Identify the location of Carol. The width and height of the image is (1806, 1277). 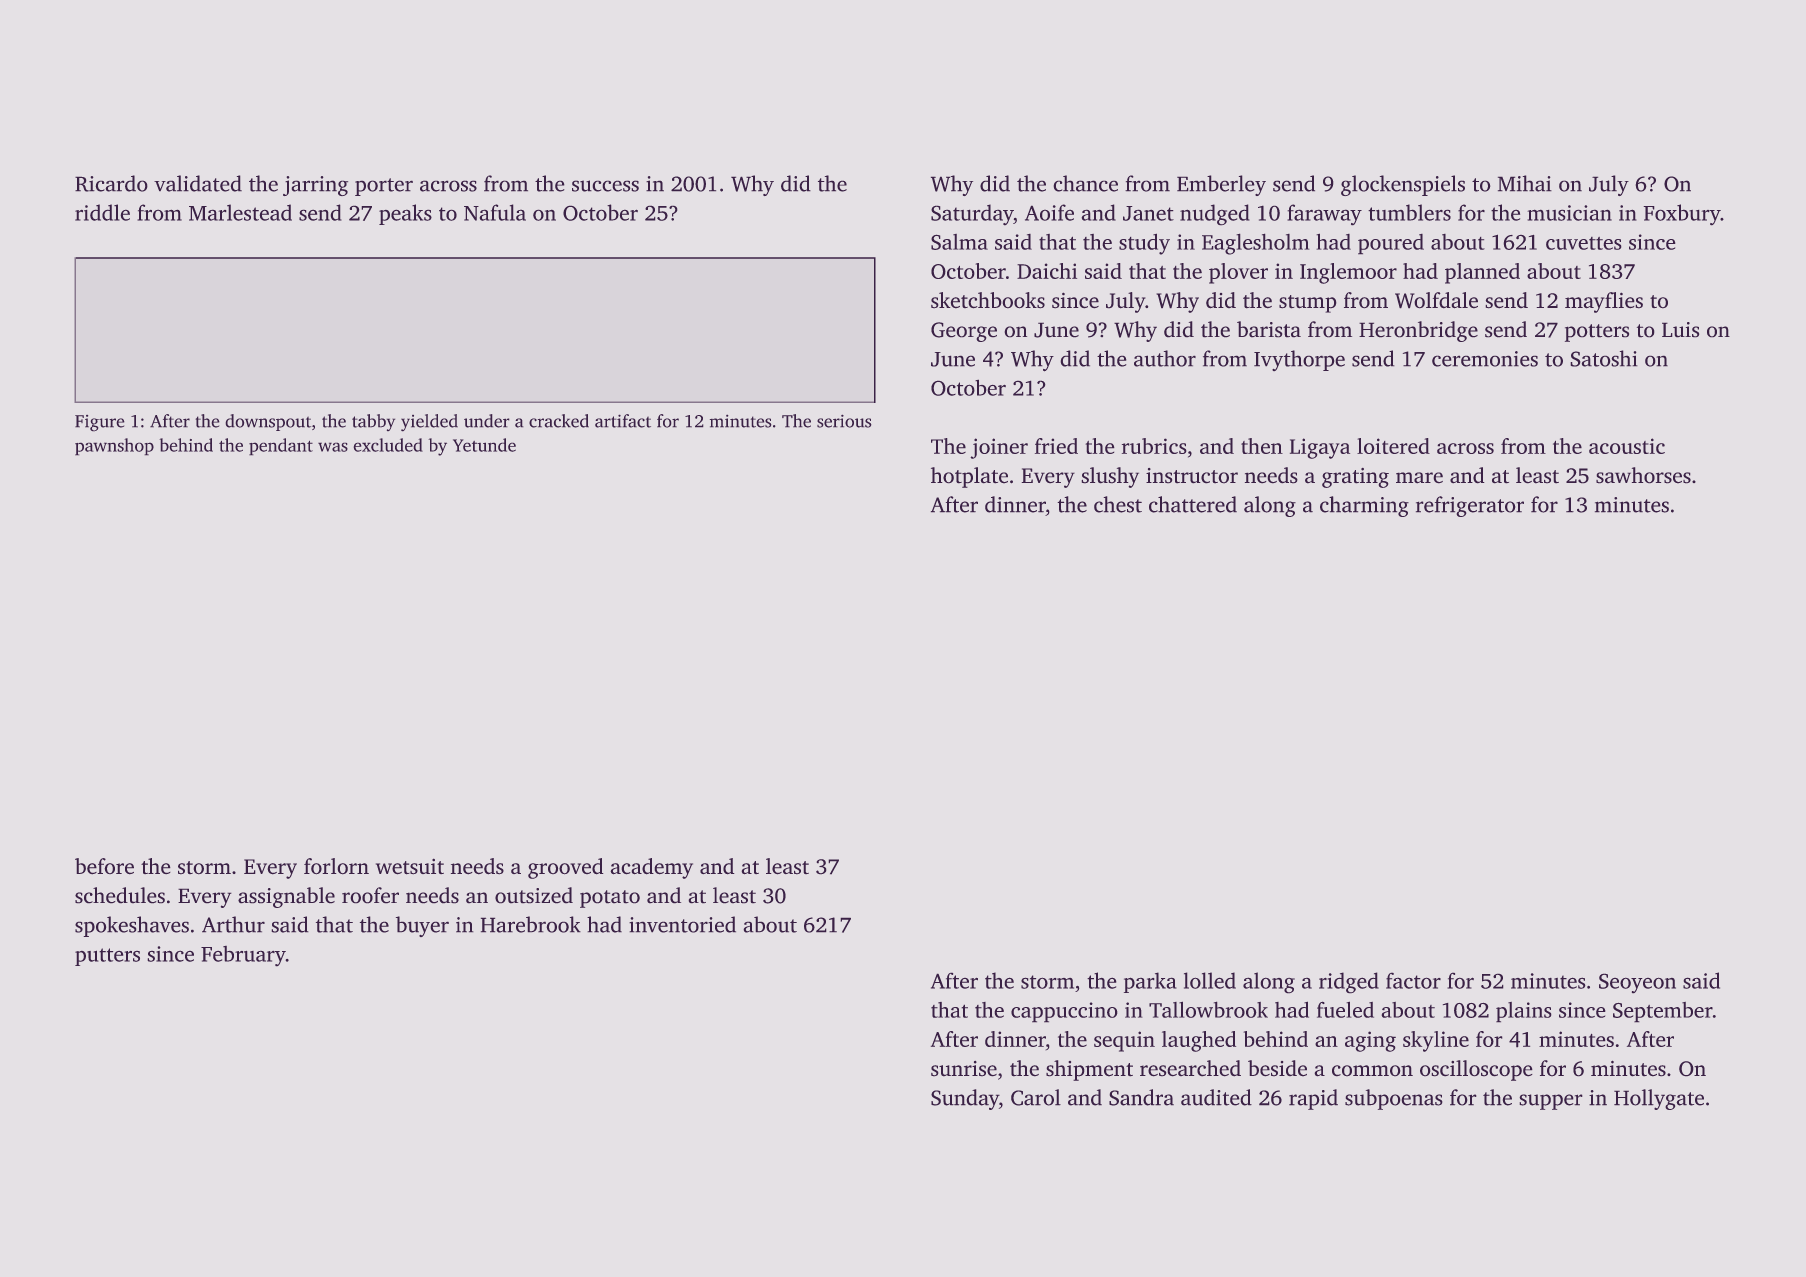
(1036, 1097).
